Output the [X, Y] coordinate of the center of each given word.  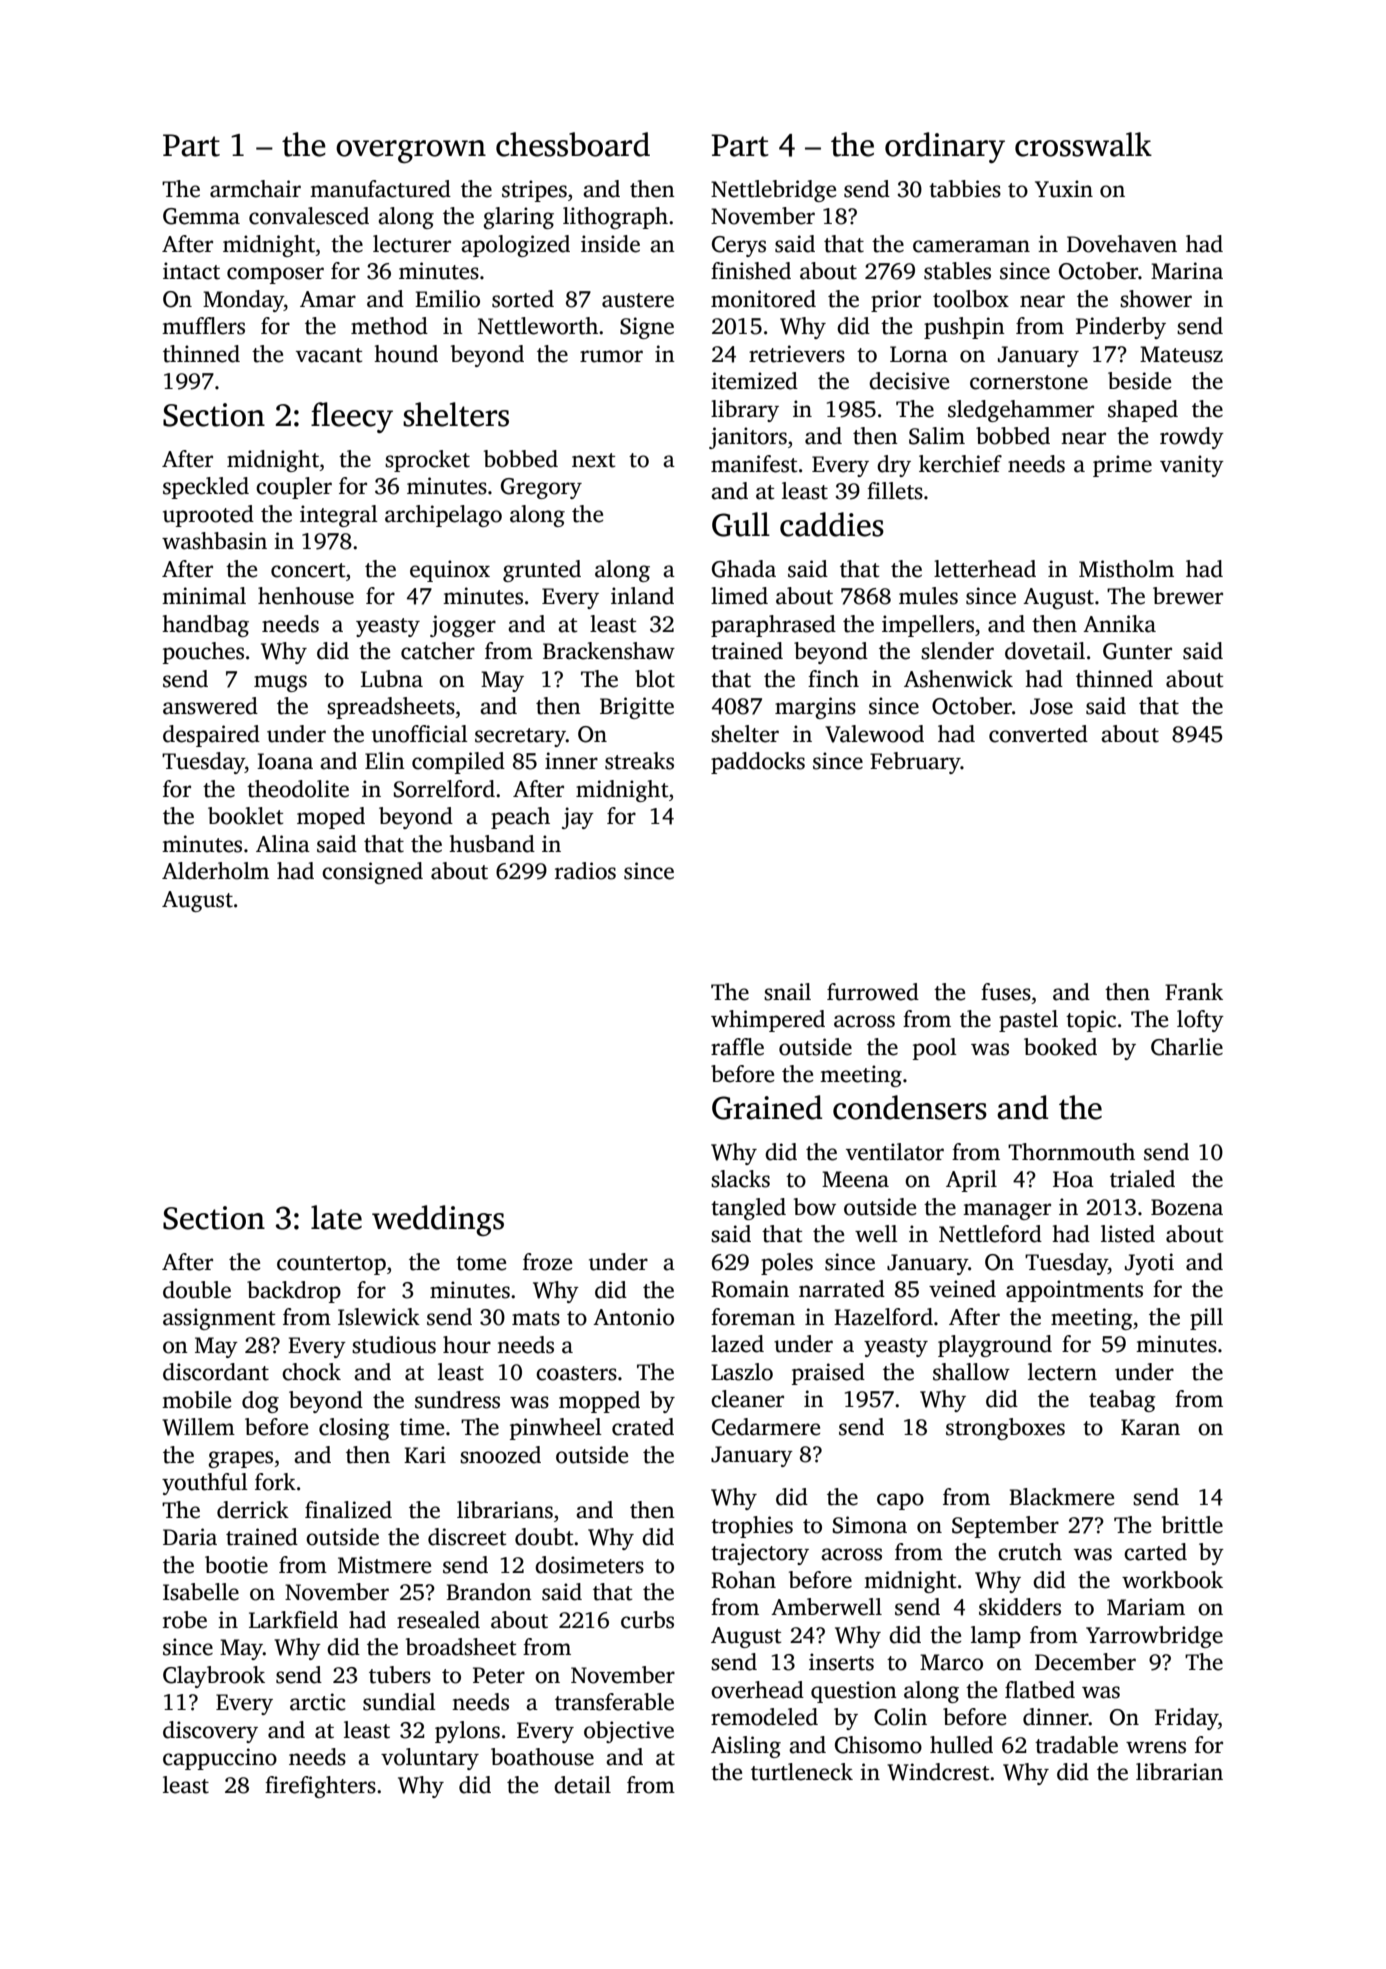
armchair [255, 189]
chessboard [573, 144]
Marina [1187, 271]
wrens [1156, 1747]
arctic [318, 1702]
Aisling [746, 1747]
